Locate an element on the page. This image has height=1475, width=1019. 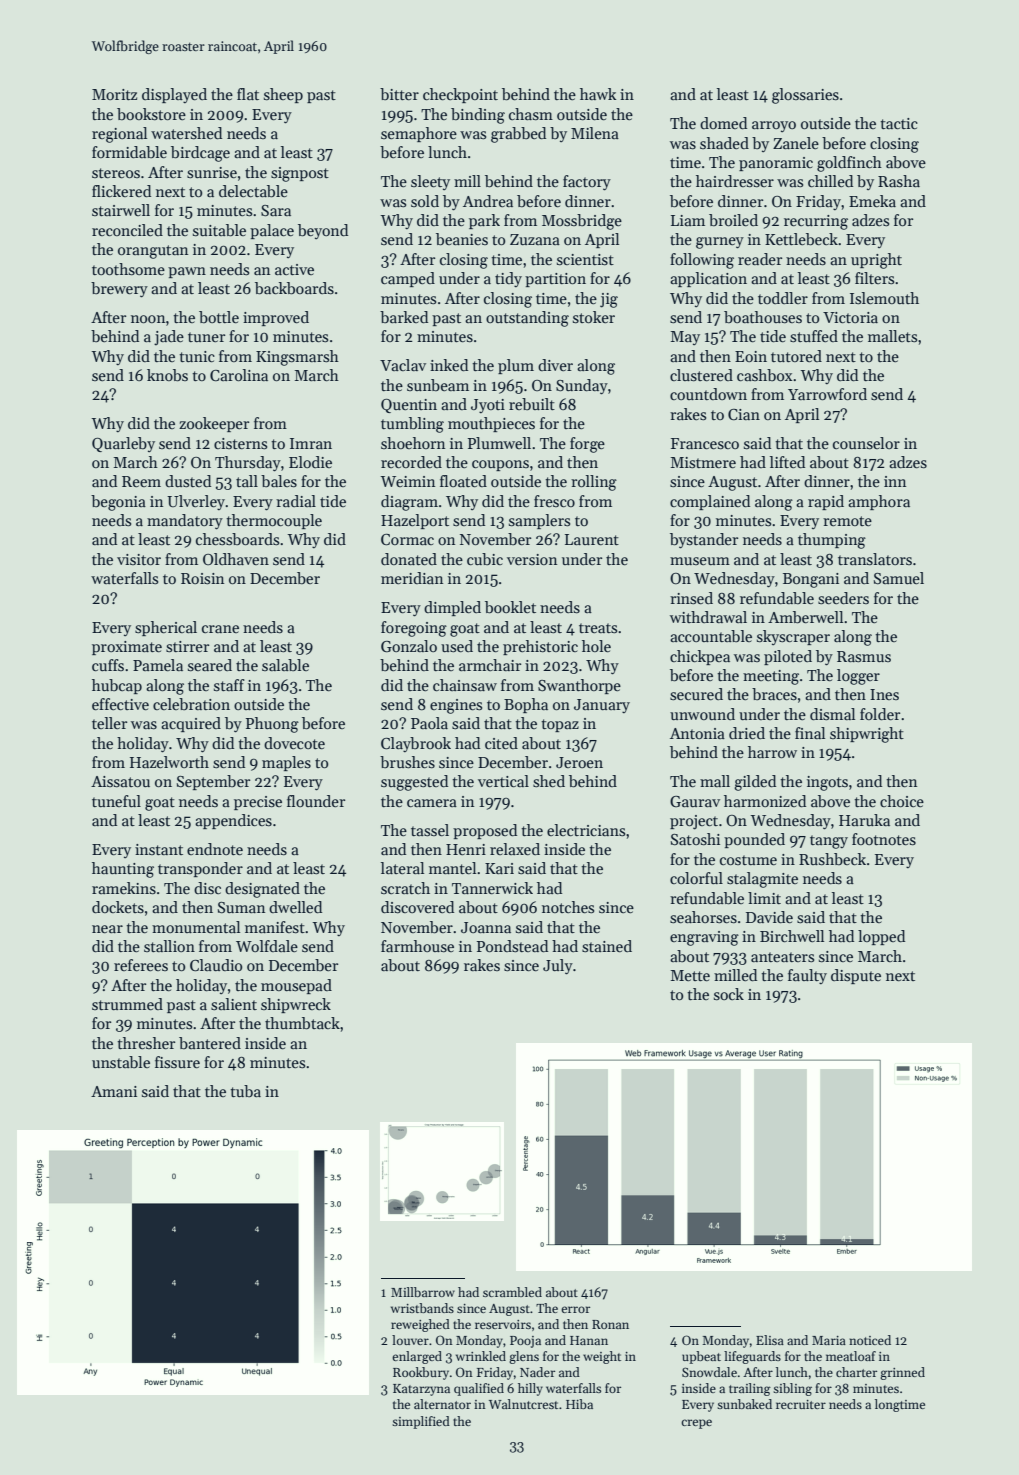
bitter is located at coordinates (399, 94).
